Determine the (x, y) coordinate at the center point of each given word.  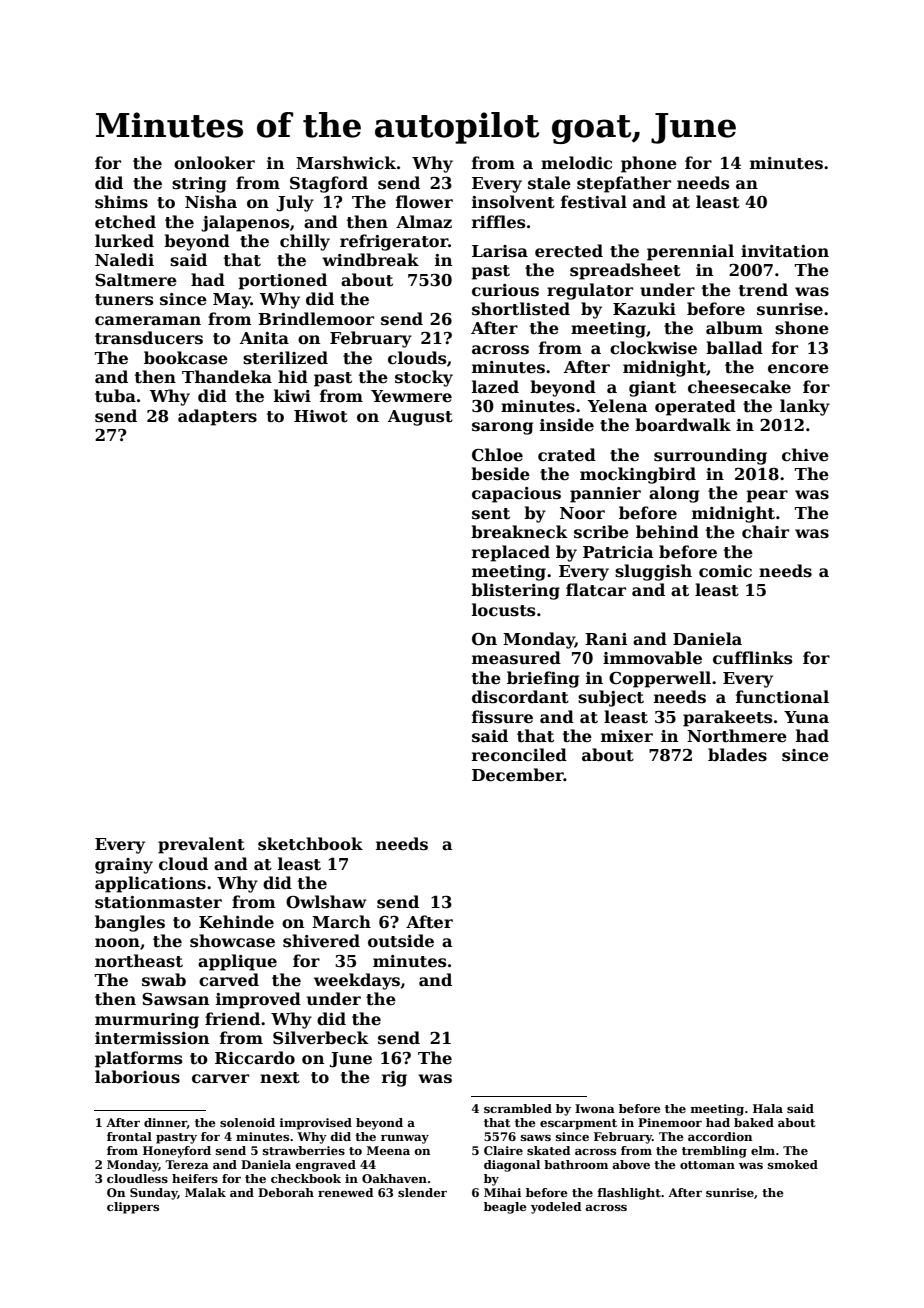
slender (422, 1192)
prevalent (201, 845)
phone (649, 164)
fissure (502, 717)
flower (424, 202)
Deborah (286, 1192)
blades (737, 755)
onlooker (214, 163)
